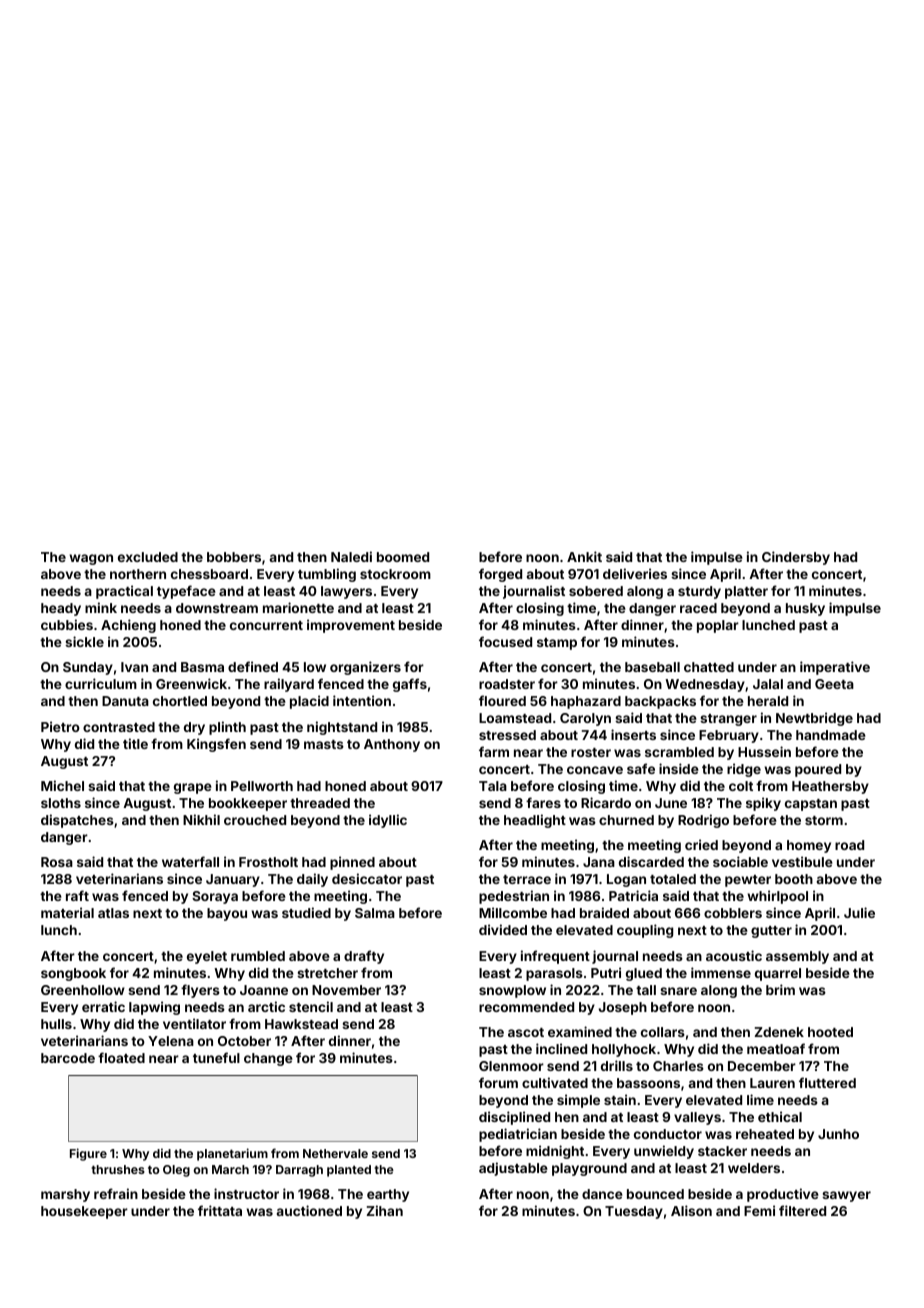 Image resolution: width=924 pixels, height=1308 pixels. I want to click on rumbled, so click(258, 956).
